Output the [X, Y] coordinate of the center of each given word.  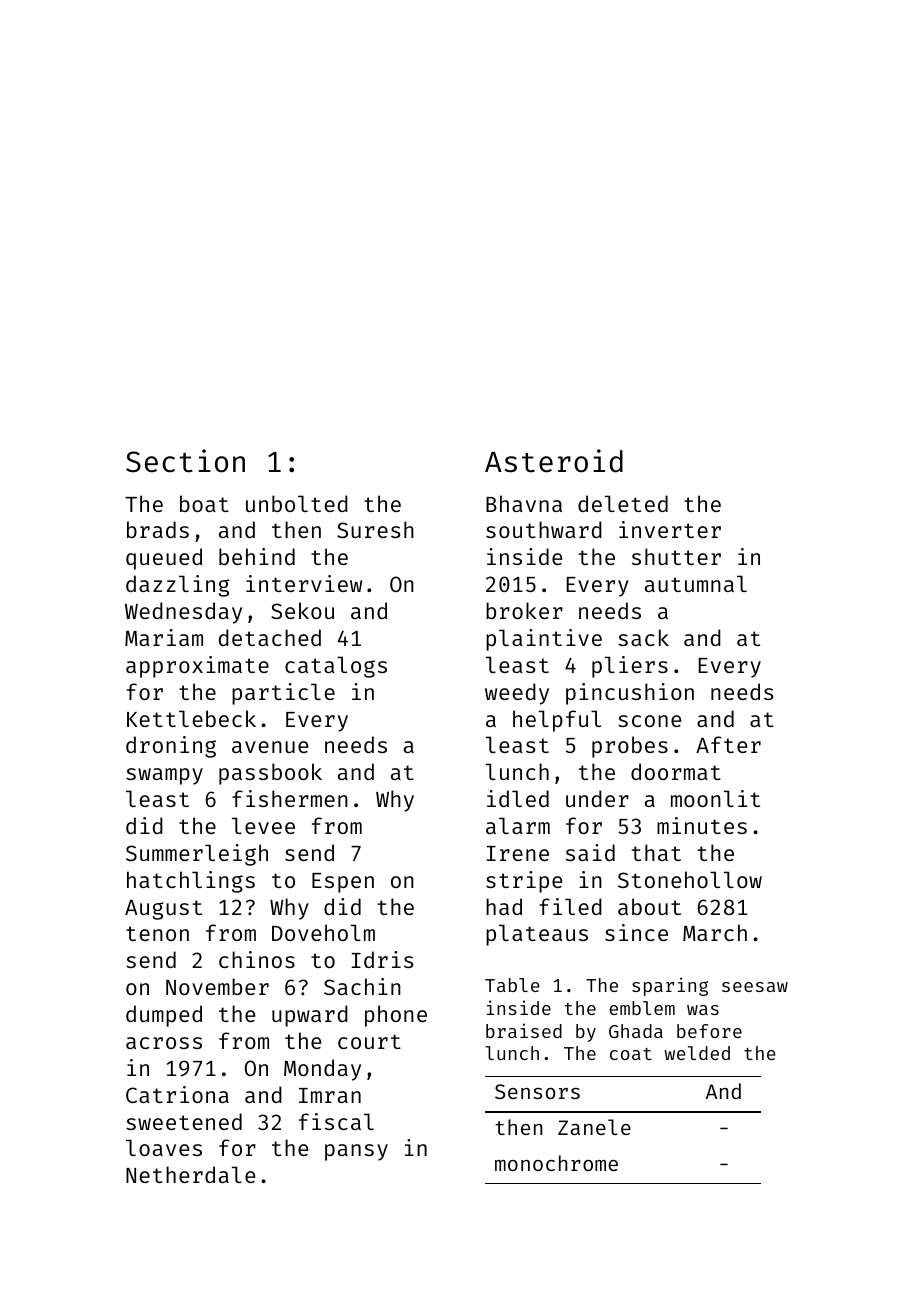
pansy [356, 1152]
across [164, 1043]
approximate [197, 667]
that [656, 852]
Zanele [594, 1127]
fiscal [336, 1121]
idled [518, 798]
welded [697, 1053]
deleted [623, 503]
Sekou [302, 610]
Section [185, 461]
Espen [343, 883]
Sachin [362, 986]
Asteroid [554, 461]
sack [643, 637]
